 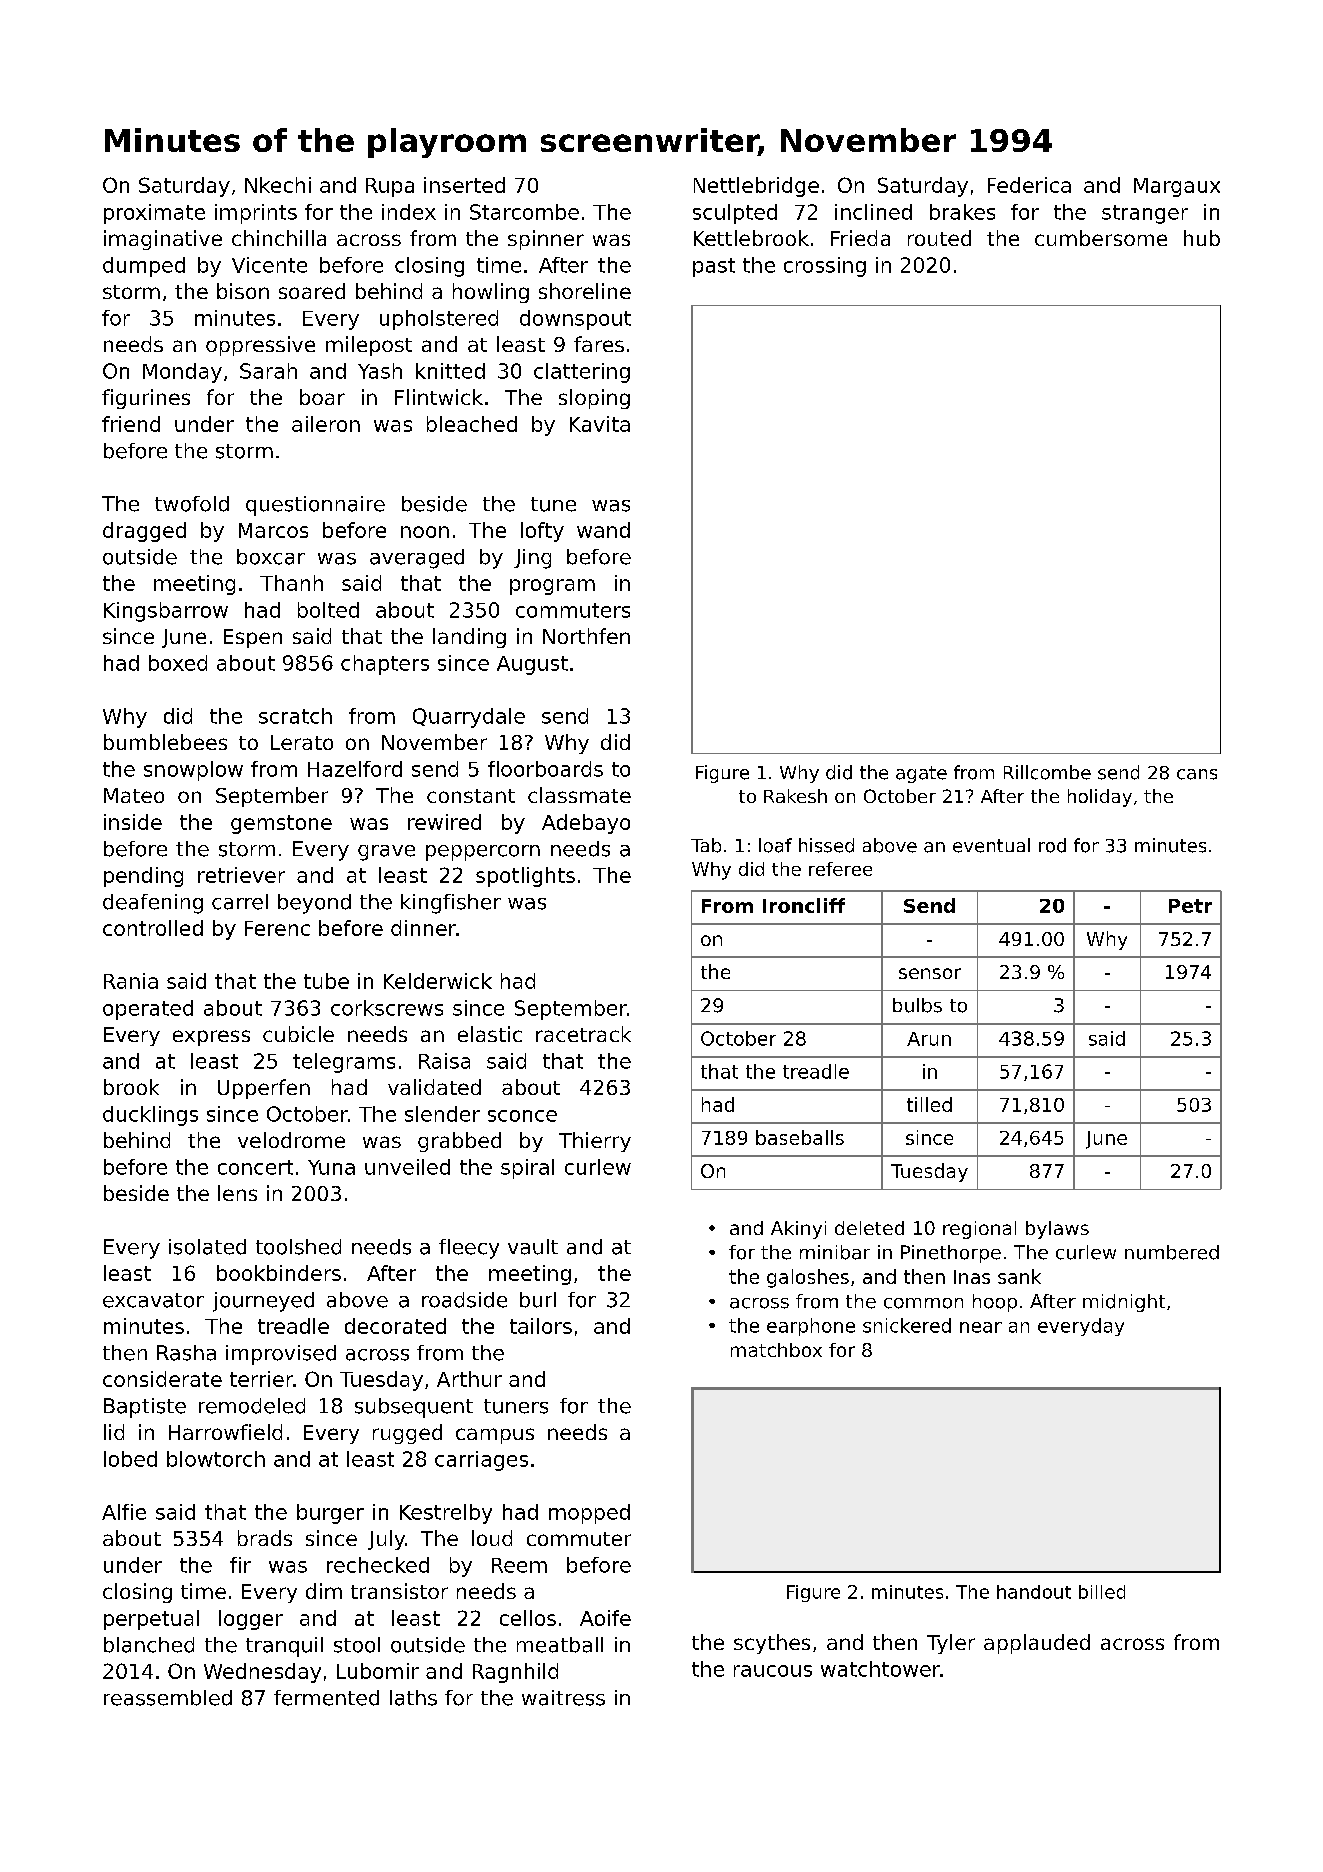 I want to click on bumblebees, so click(x=165, y=742).
